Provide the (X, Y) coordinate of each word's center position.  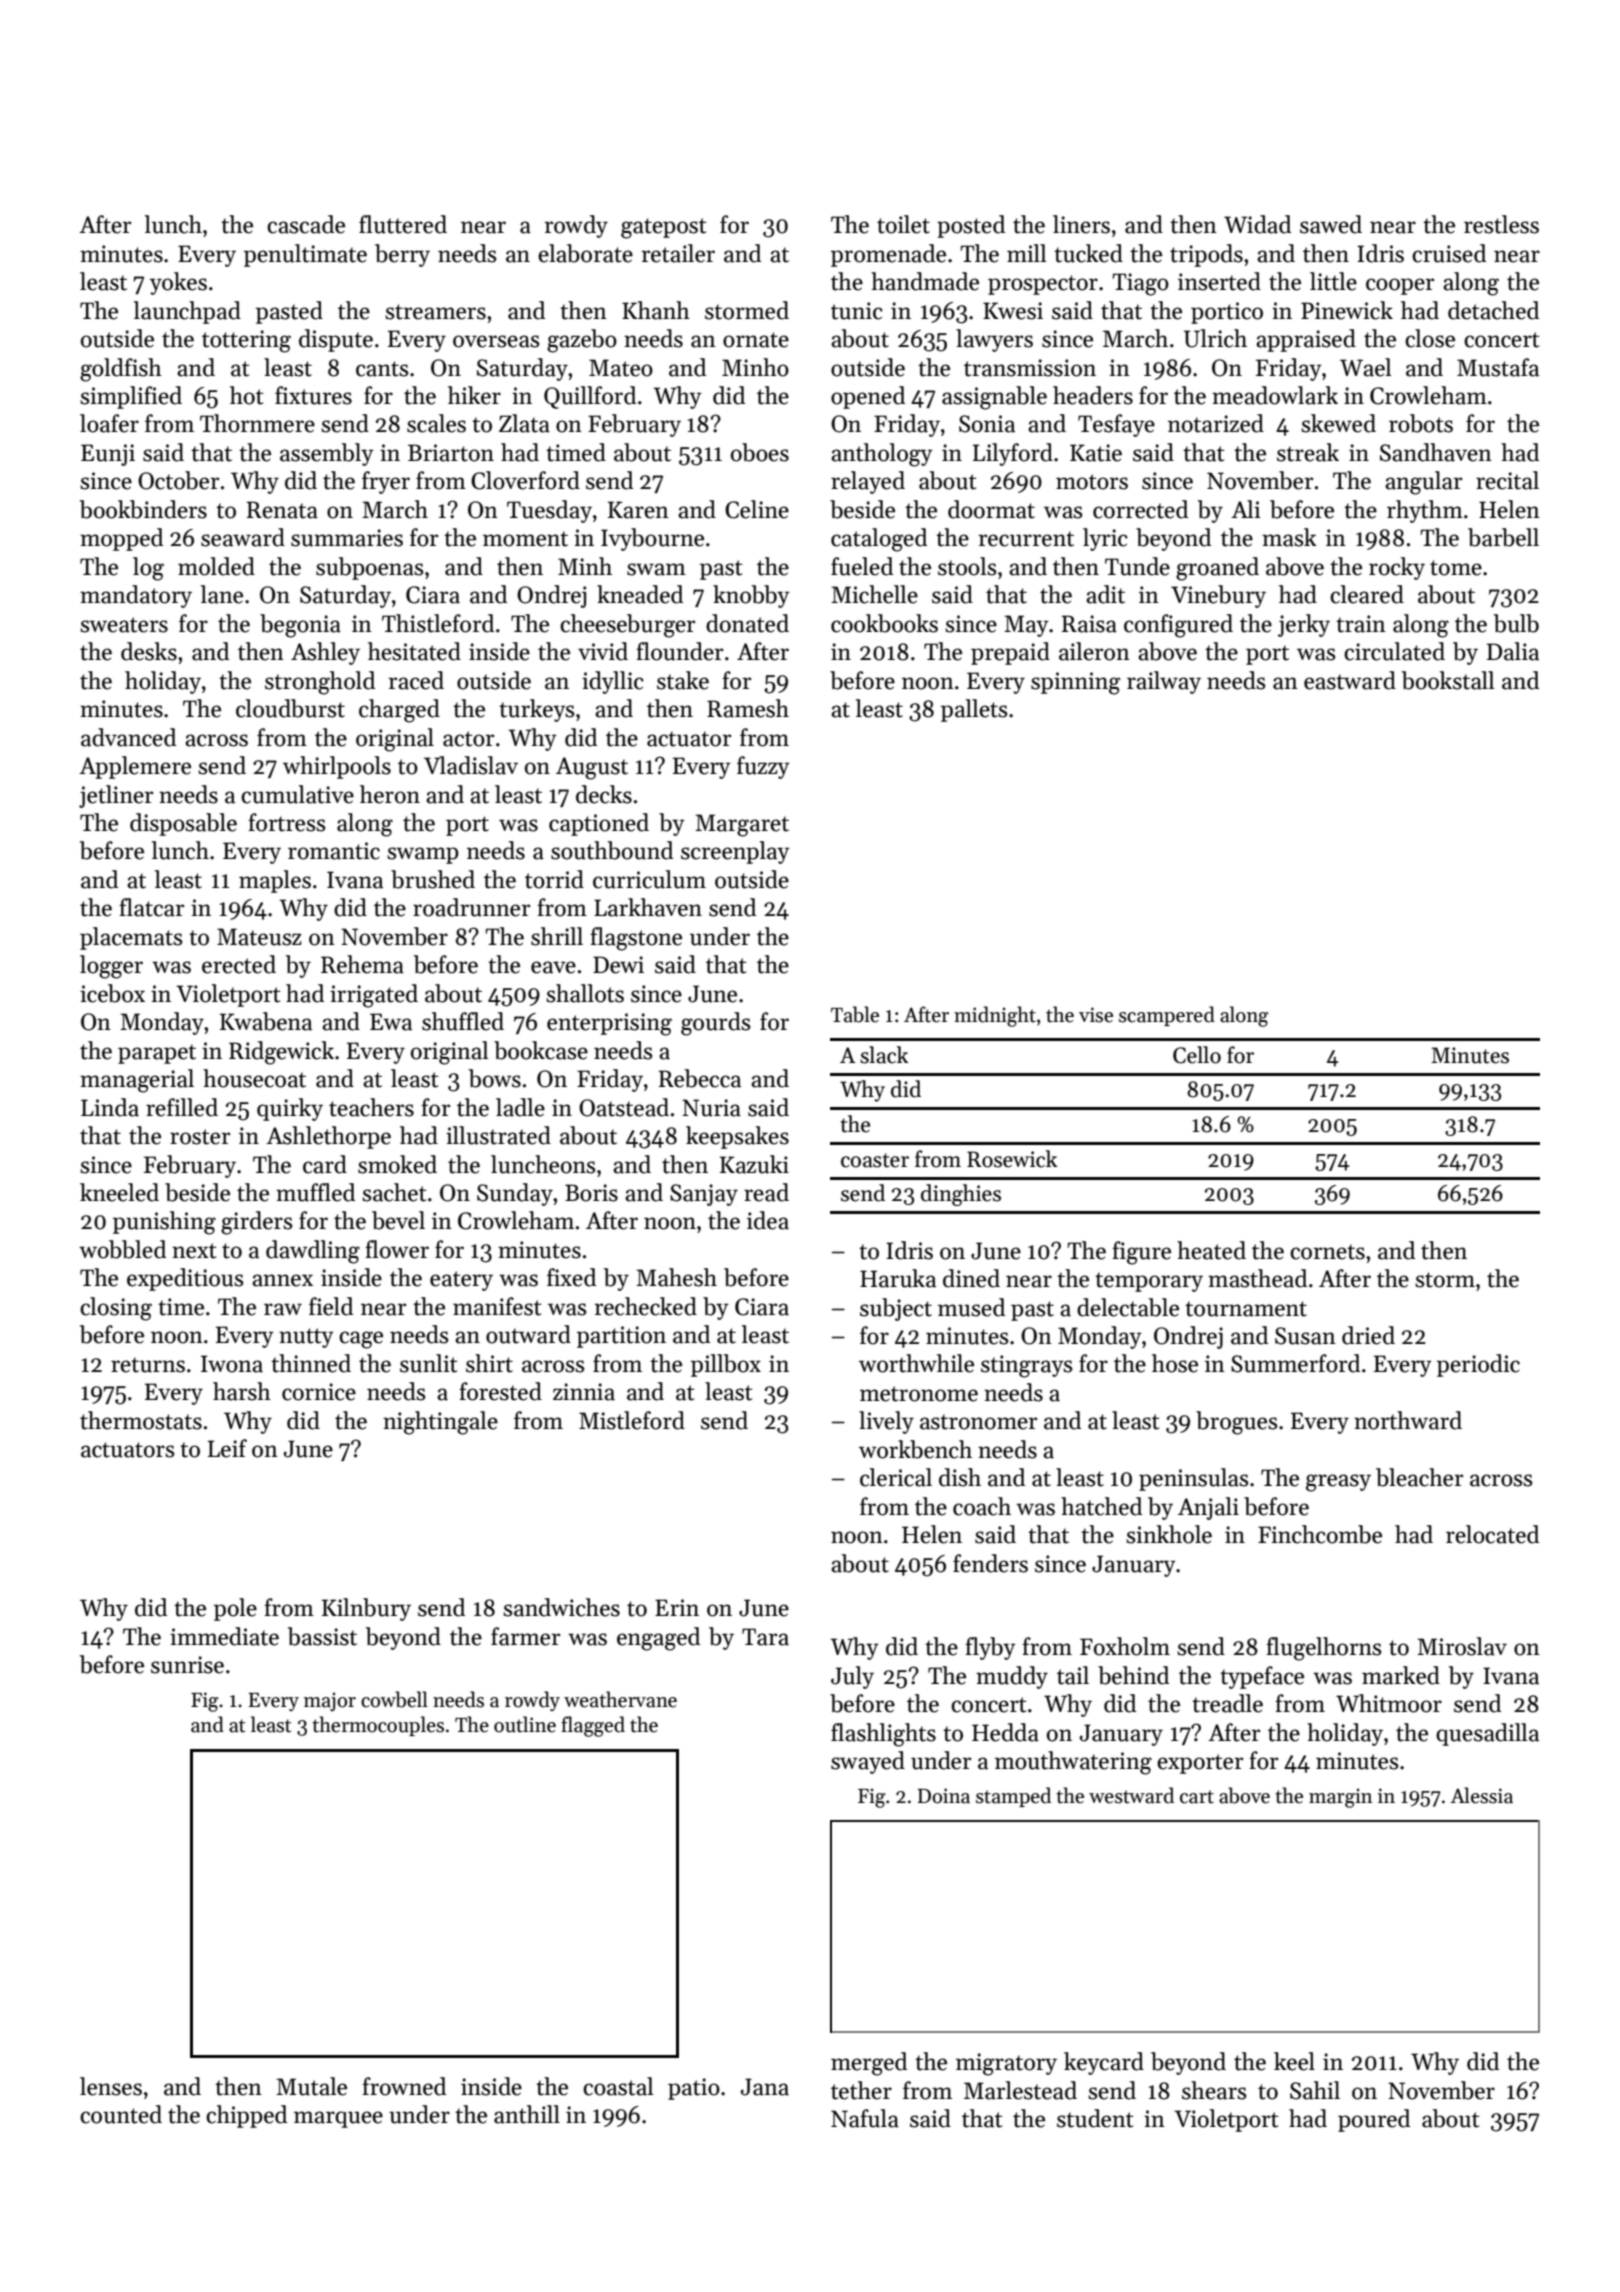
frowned (404, 2086)
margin (1341, 1798)
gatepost (664, 228)
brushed (433, 879)
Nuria (711, 1108)
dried (1368, 1335)
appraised (1306, 340)
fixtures (313, 395)
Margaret (742, 825)
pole (235, 1609)
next (194, 1251)
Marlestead (1020, 2090)
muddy (1012, 1677)
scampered (1167, 1016)
